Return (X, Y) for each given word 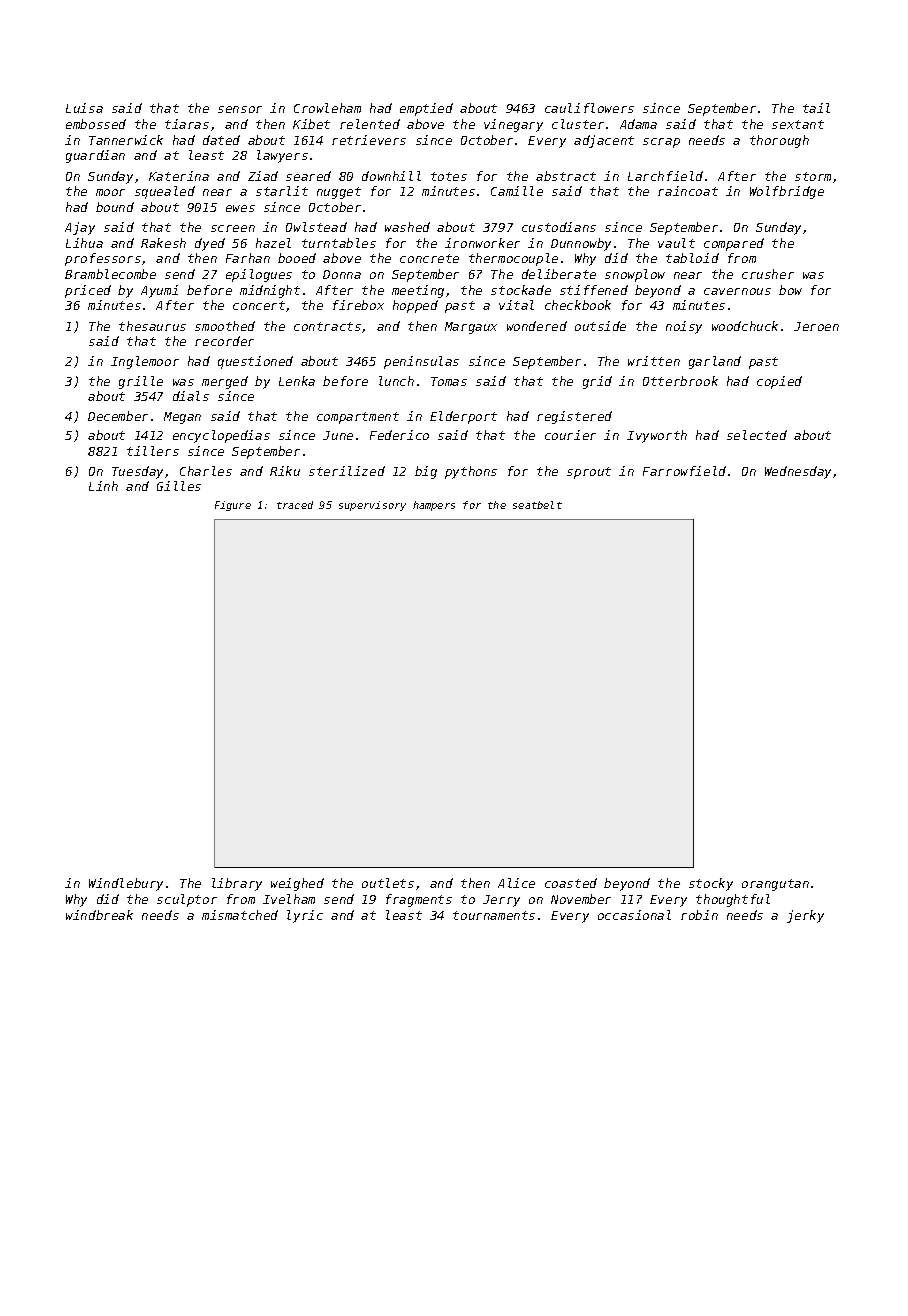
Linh (103, 486)
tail (816, 108)
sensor (240, 109)
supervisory (372, 506)
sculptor (187, 900)
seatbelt (537, 505)
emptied (426, 109)
